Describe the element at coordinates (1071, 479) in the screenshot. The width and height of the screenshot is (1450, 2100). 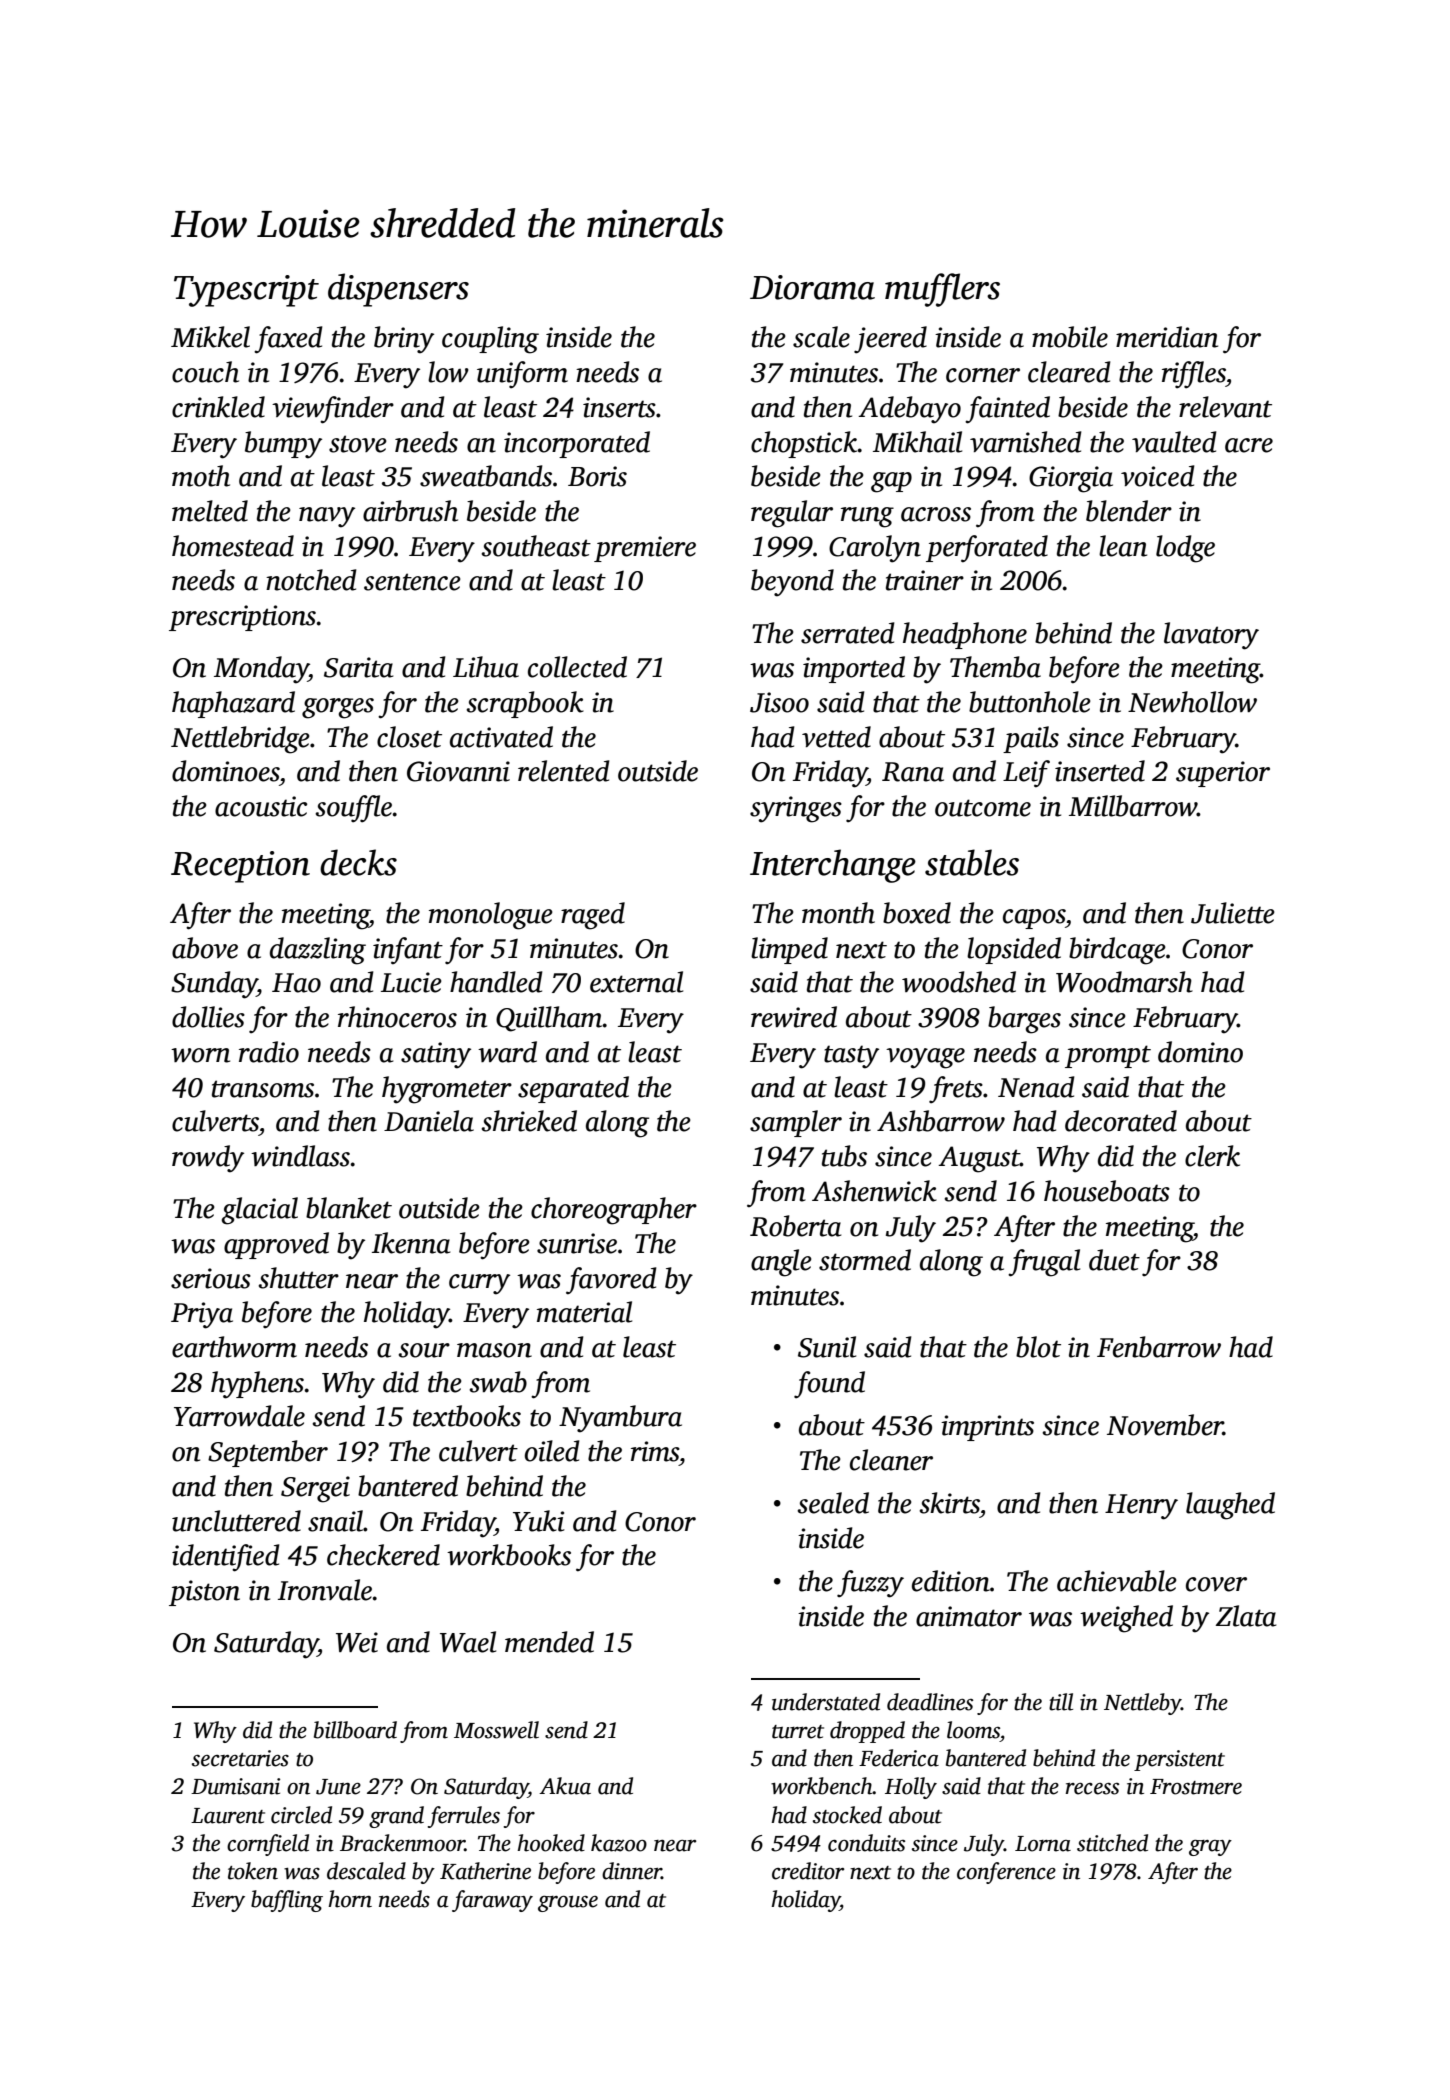
I see `Giorgia` at that location.
